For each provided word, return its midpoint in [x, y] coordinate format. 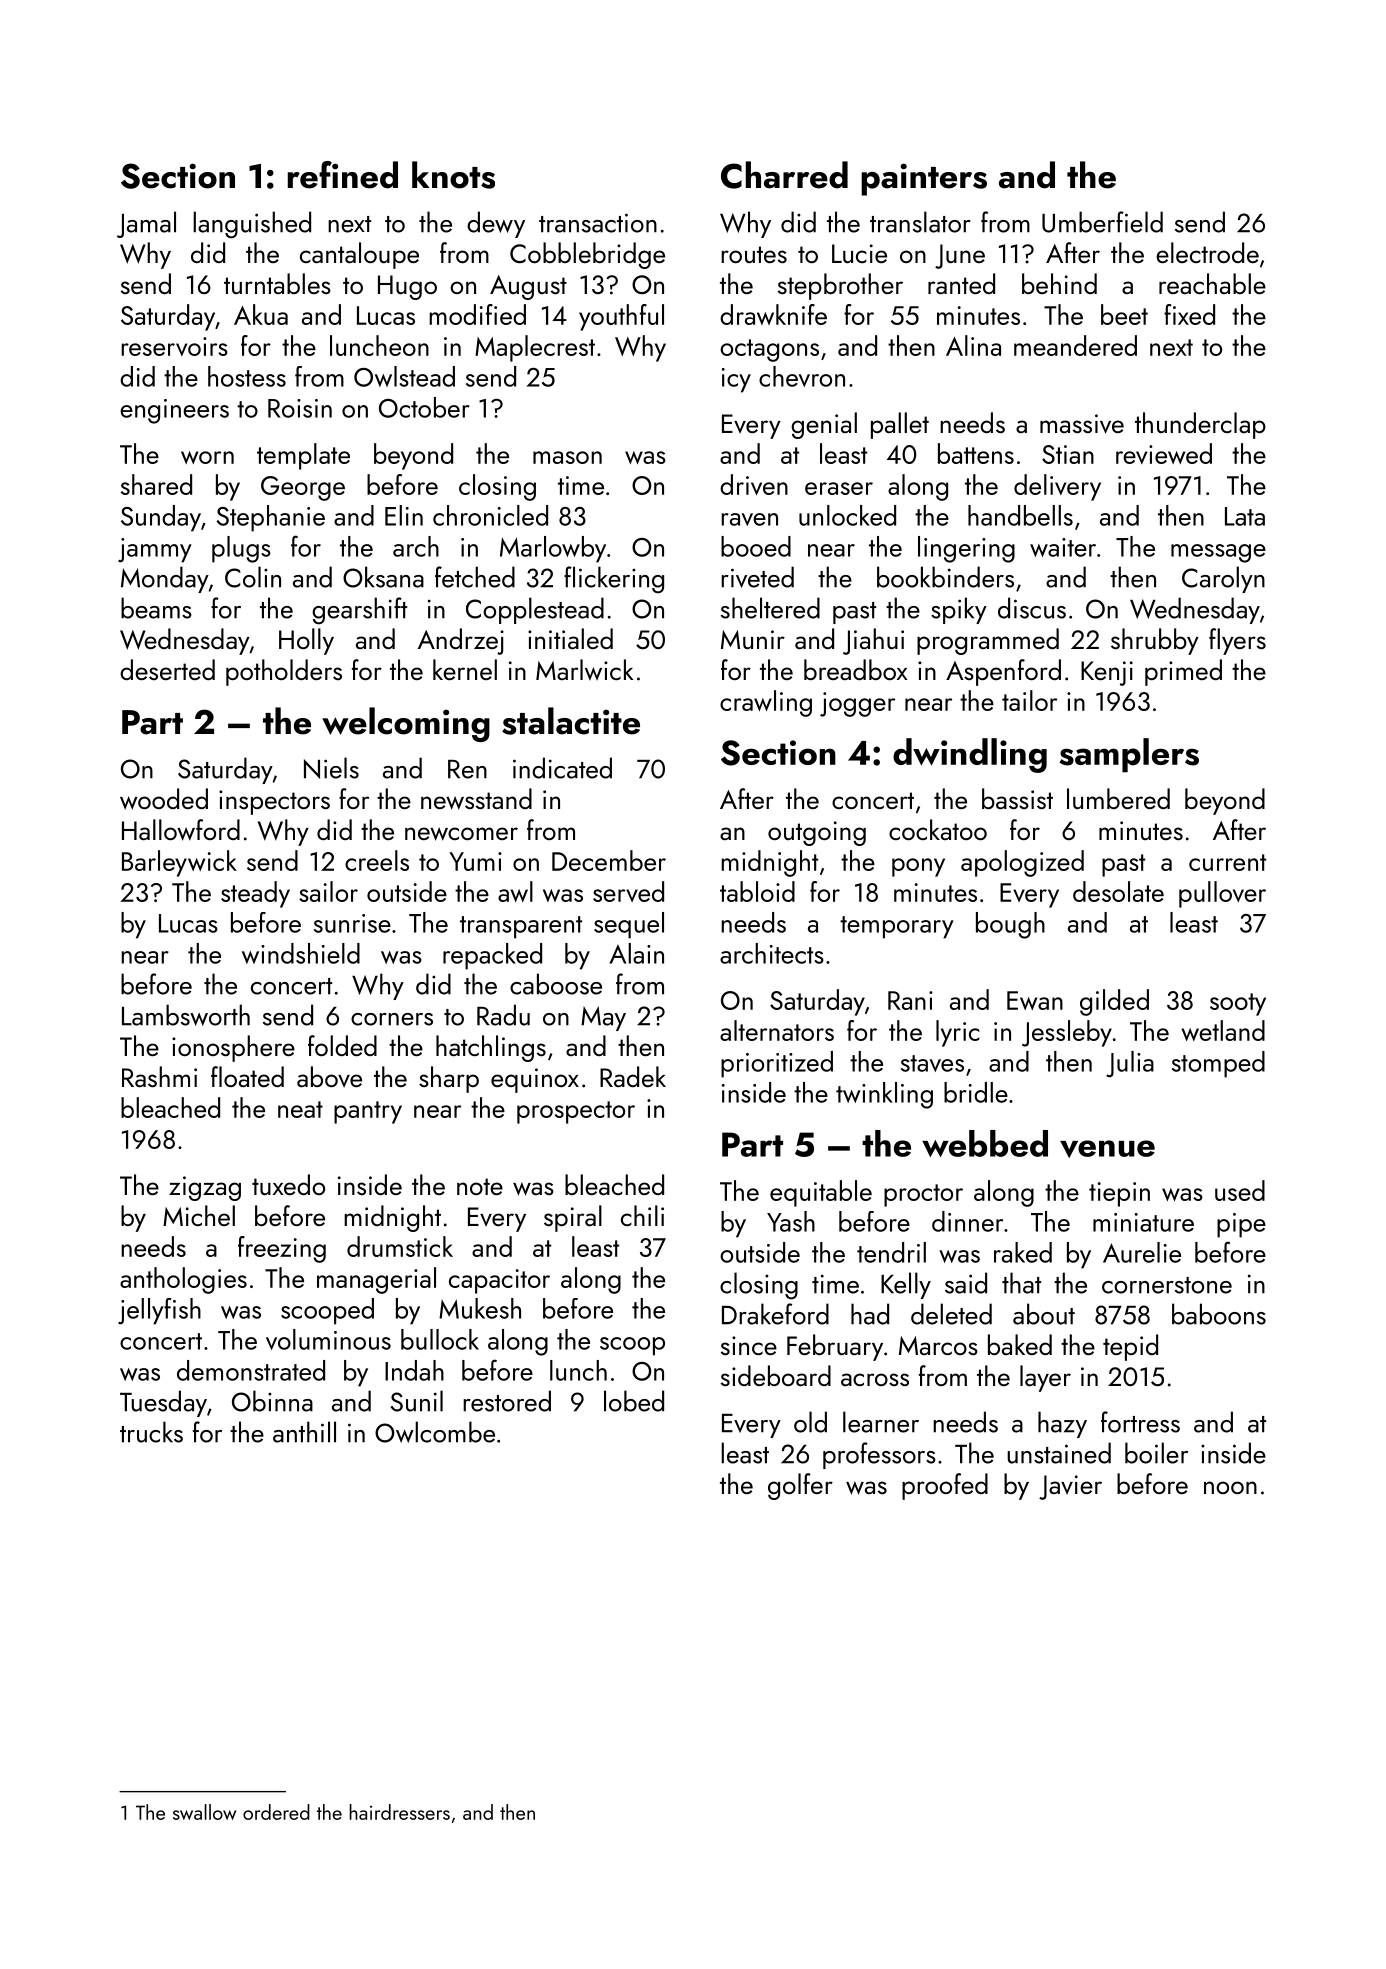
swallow [204, 1812]
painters [924, 179]
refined [343, 175]
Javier [1070, 1487]
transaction [598, 223]
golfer [800, 1486]
